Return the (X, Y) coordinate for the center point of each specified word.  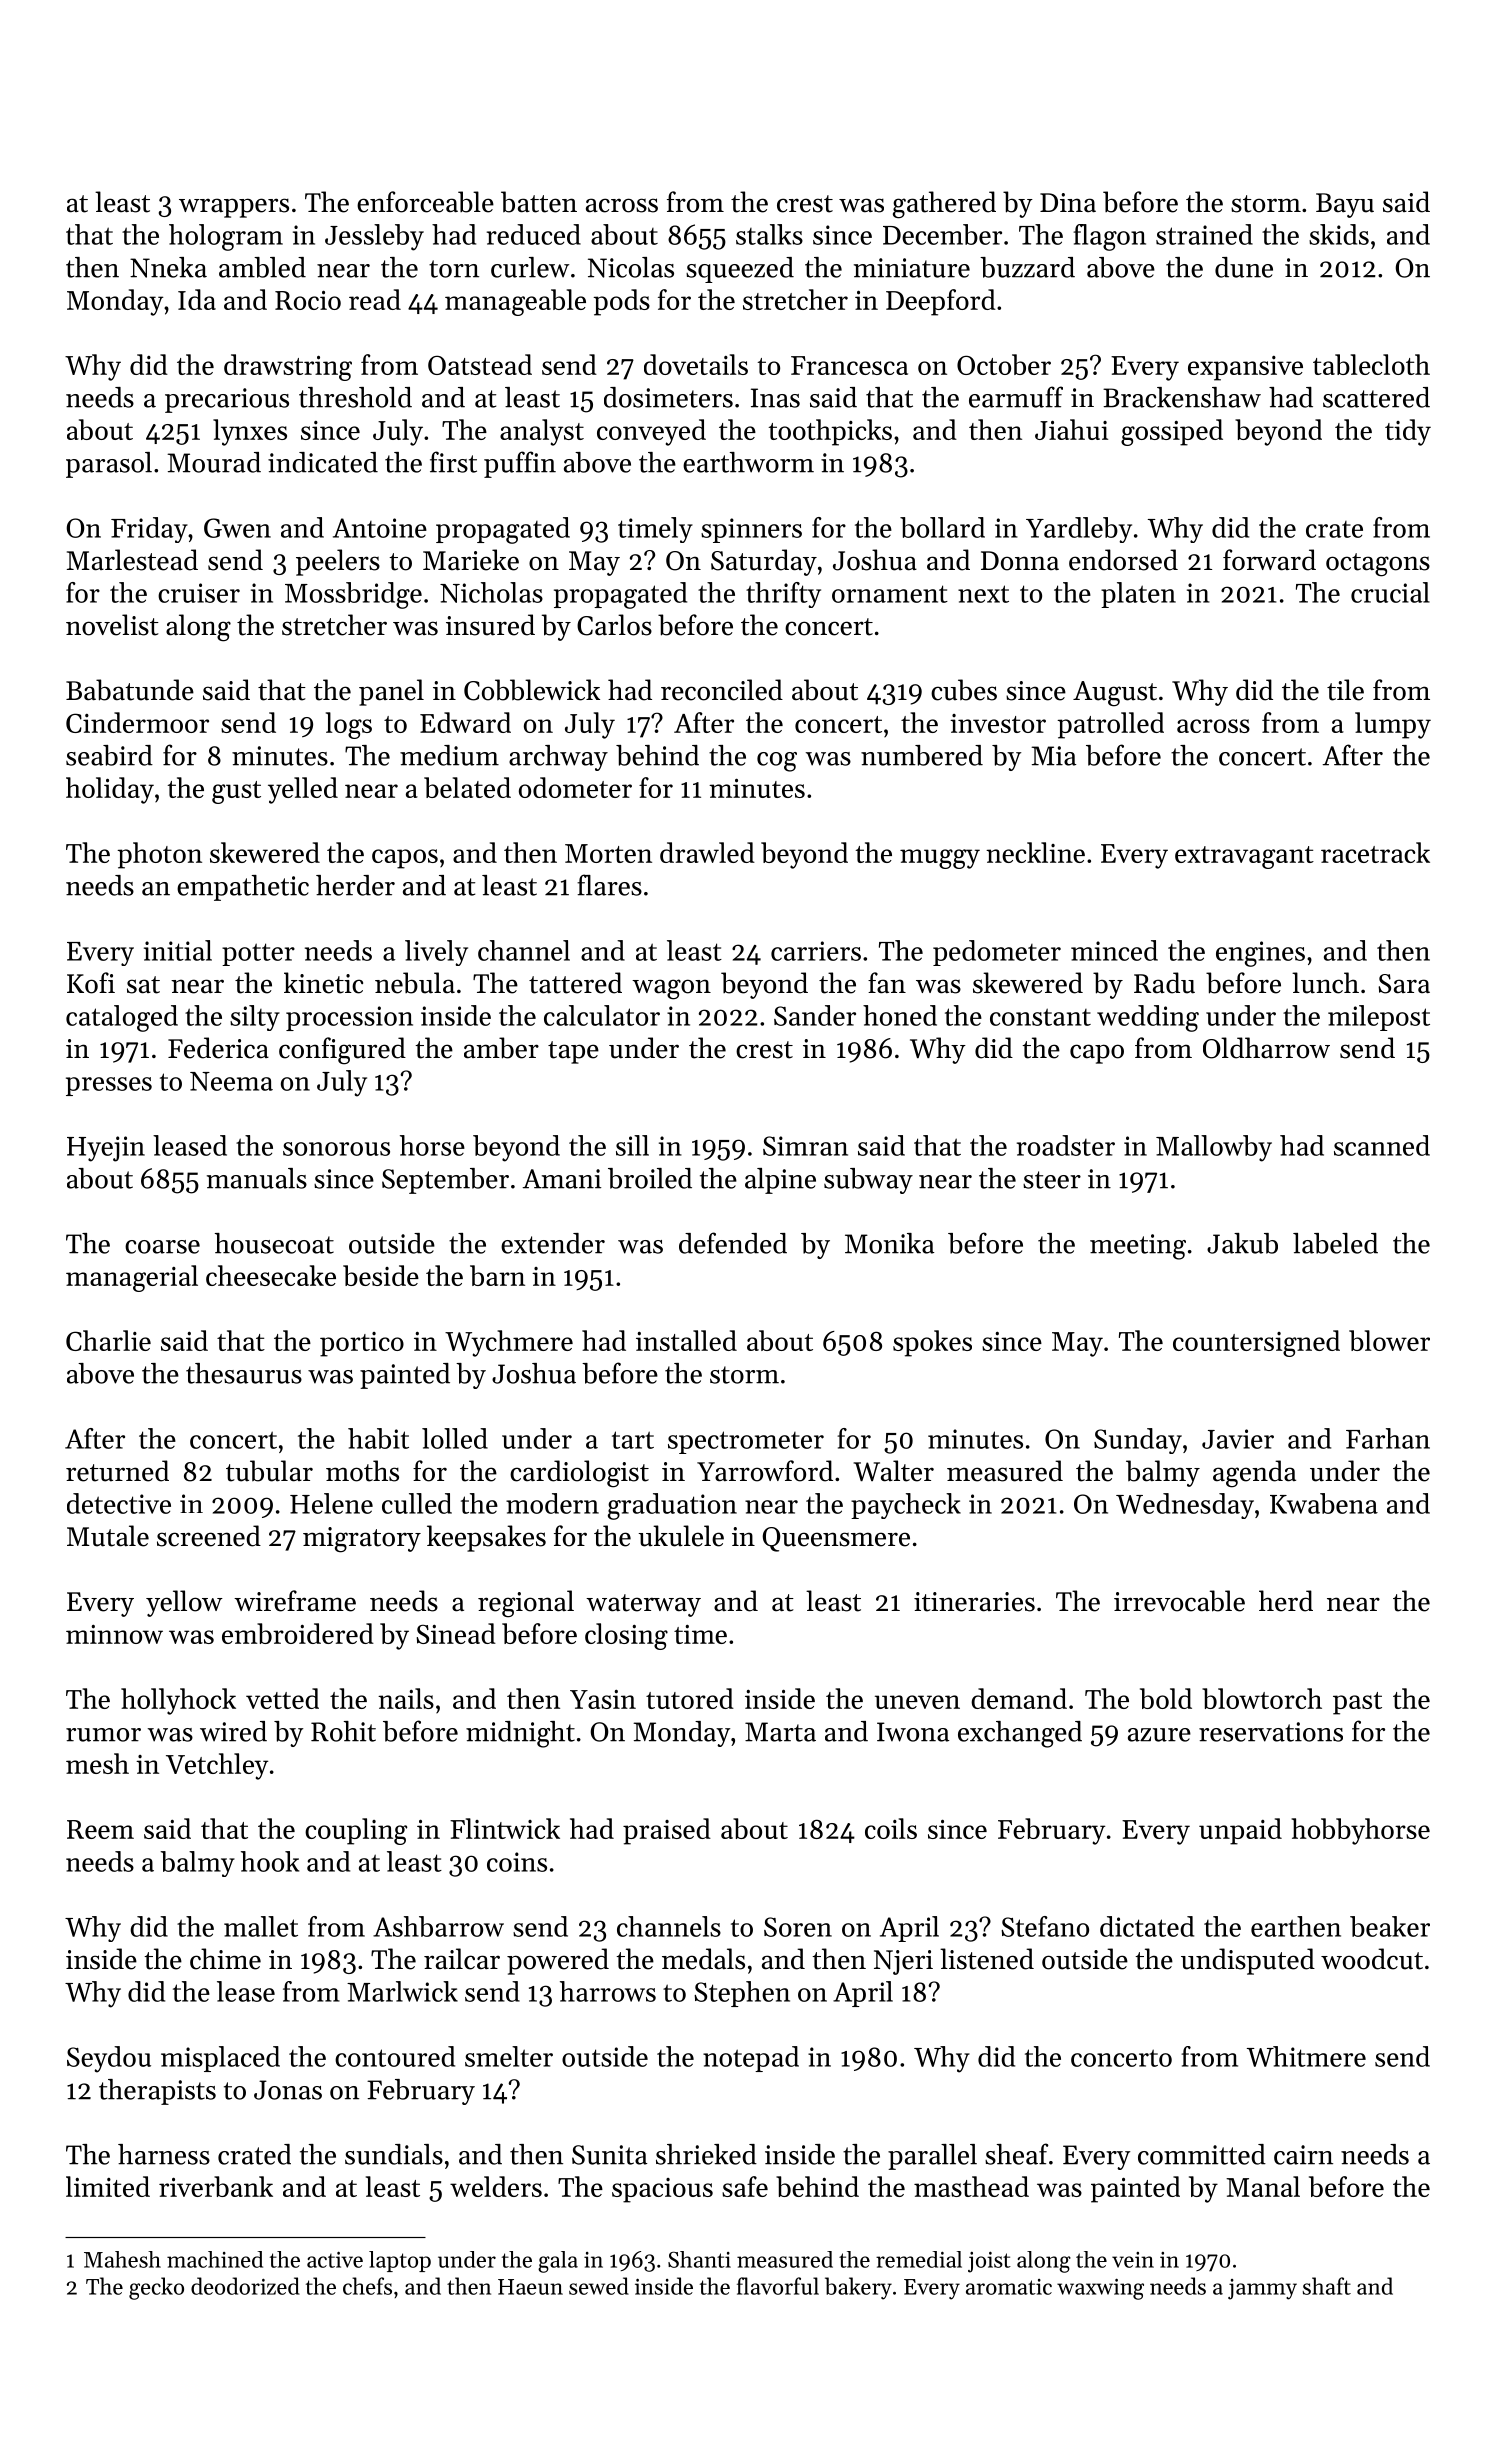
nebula (415, 983)
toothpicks (830, 432)
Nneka (168, 267)
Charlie (108, 1340)
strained (1204, 234)
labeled (1335, 1243)
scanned (1382, 1145)
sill (632, 1145)
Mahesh (122, 2259)
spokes (932, 1343)
